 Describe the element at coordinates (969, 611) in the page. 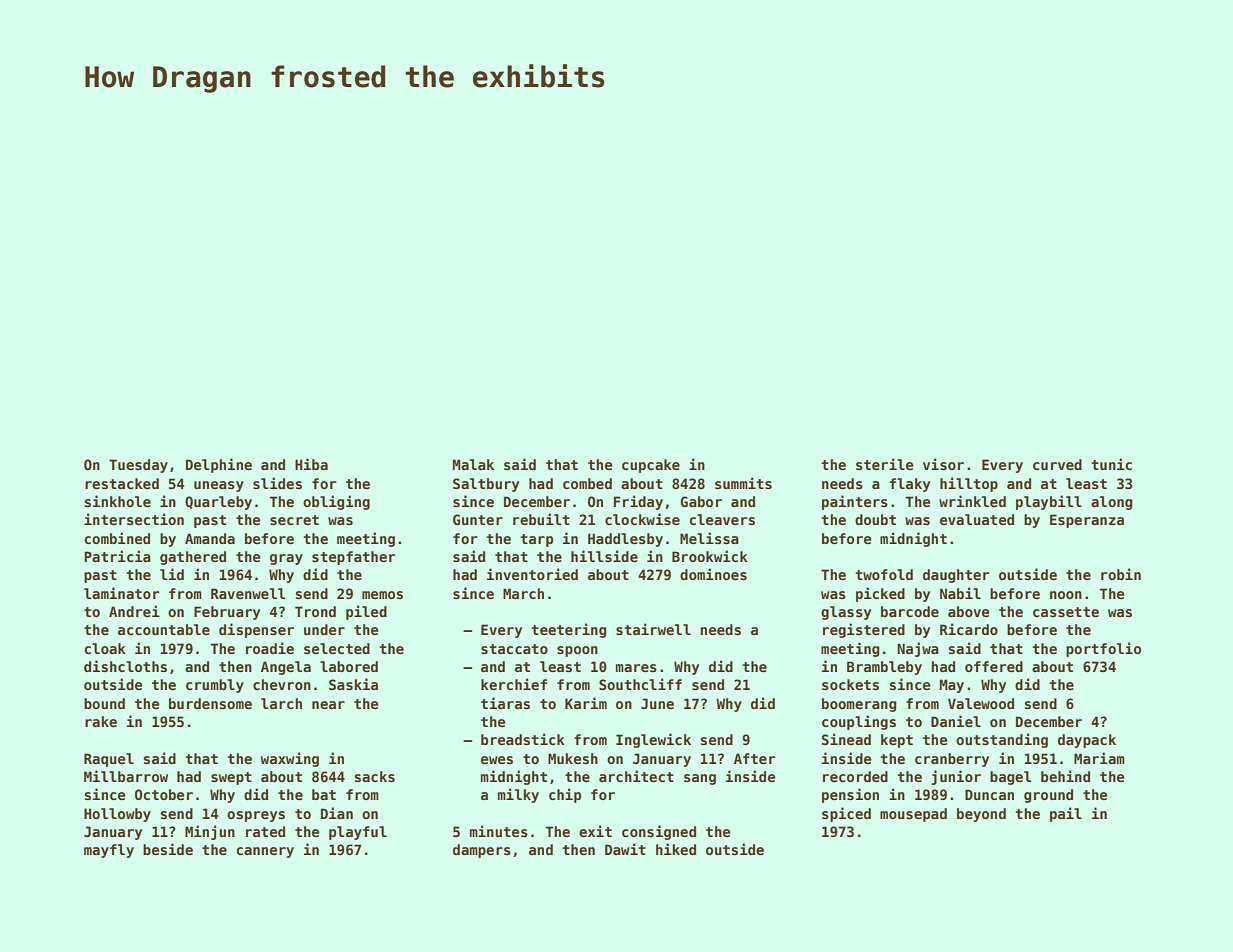

I see `above` at that location.
